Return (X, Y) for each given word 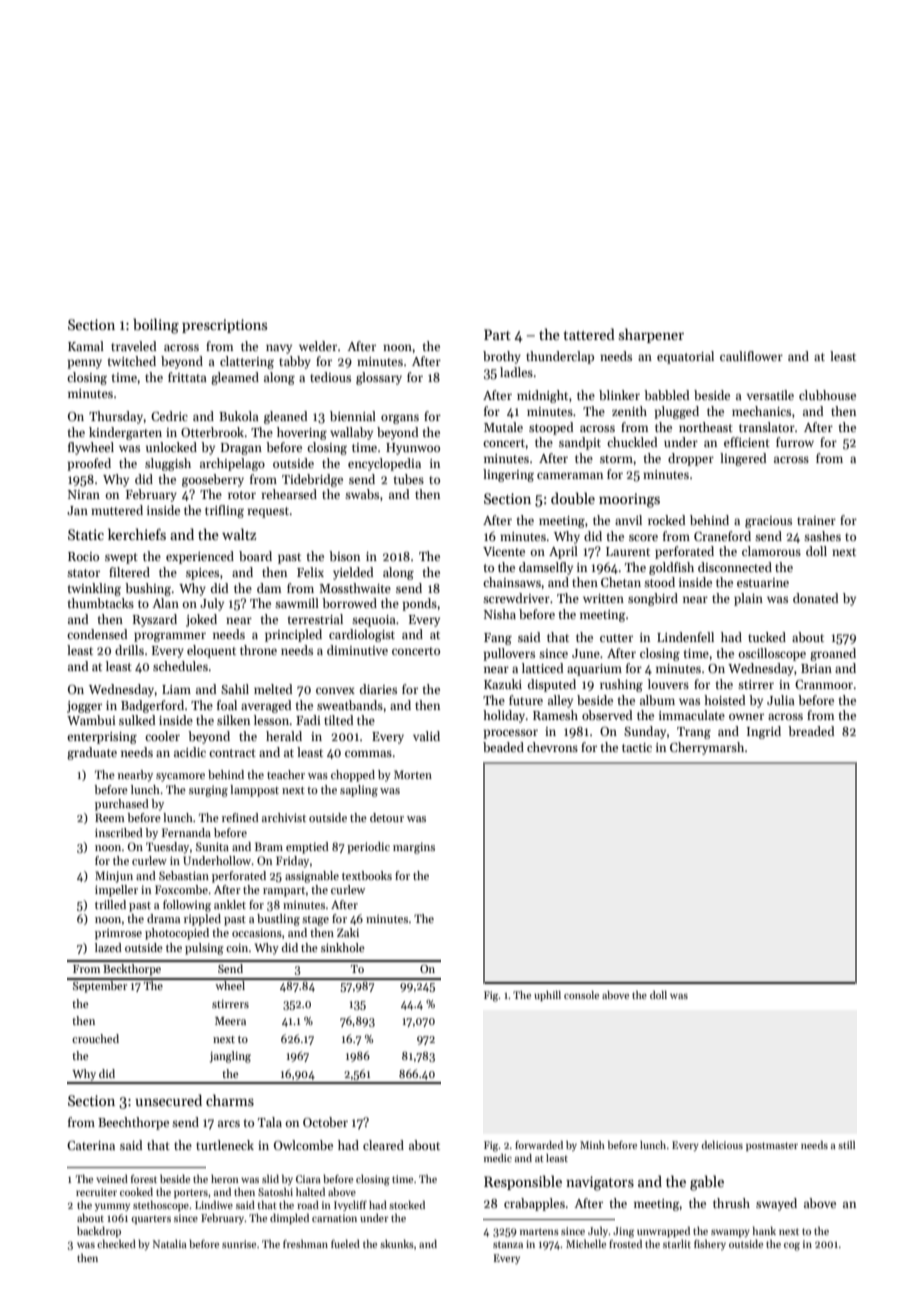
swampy (730, 1233)
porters (191, 1193)
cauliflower (751, 356)
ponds (419, 604)
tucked (767, 637)
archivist (284, 817)
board (255, 556)
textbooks (367, 875)
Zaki (348, 932)
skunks (397, 1243)
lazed (108, 947)
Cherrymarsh (707, 748)
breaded (811, 731)
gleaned (286, 417)
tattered (589, 334)
